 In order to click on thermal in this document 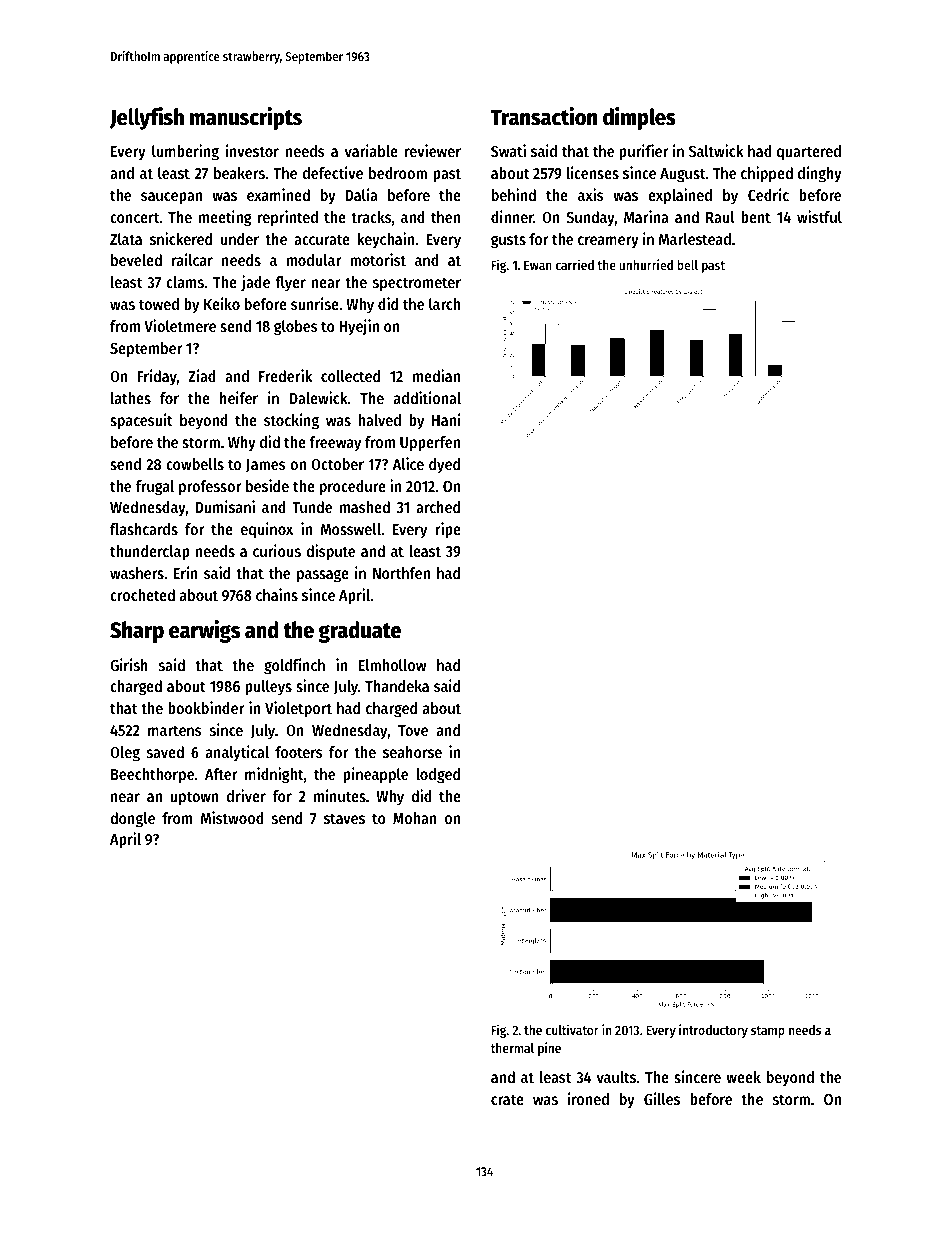, I will do `click(512, 1048)`.
